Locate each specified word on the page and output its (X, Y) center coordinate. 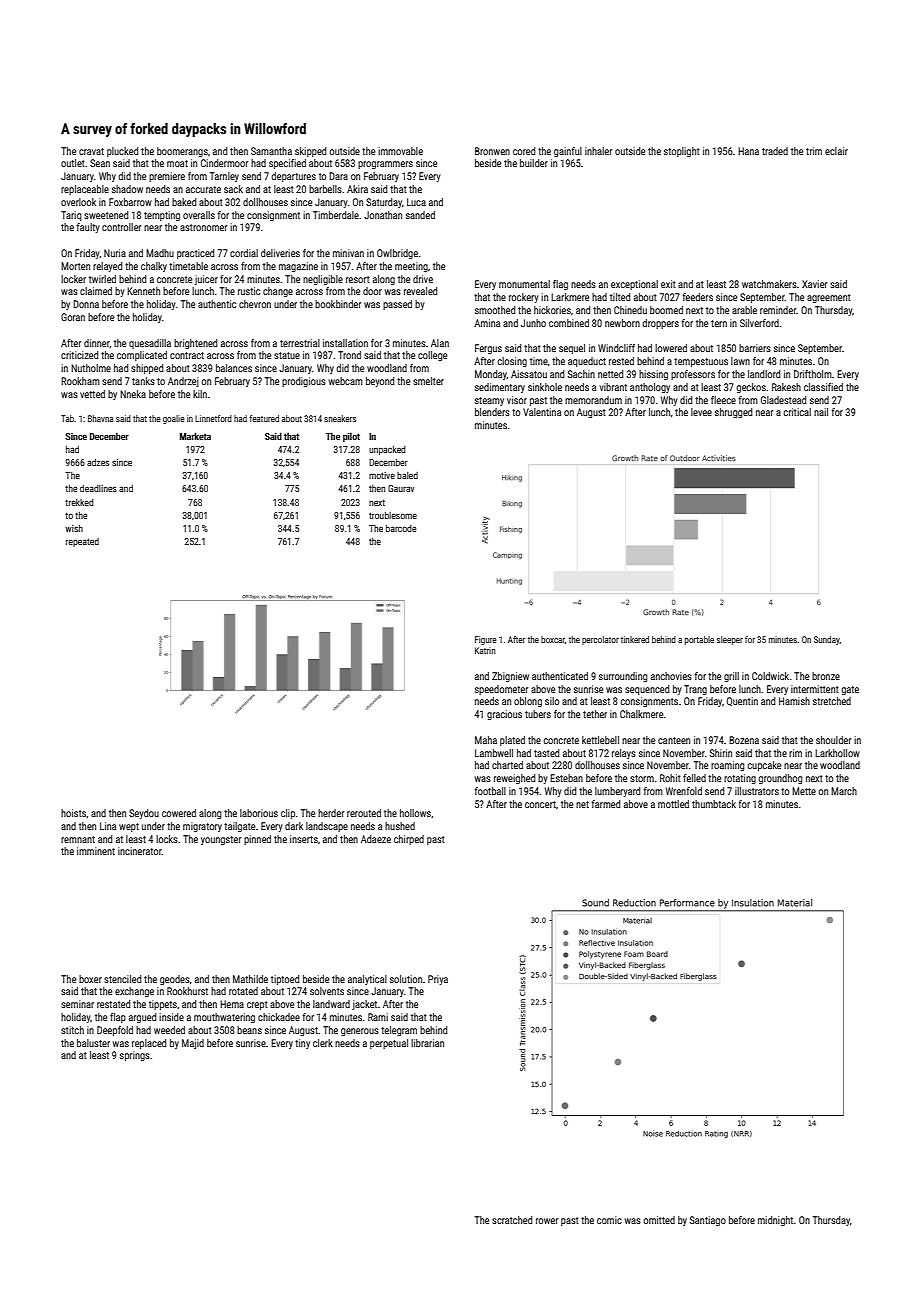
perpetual (389, 1044)
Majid (193, 1044)
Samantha (271, 151)
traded (775, 151)
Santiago (708, 1221)
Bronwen (492, 151)
